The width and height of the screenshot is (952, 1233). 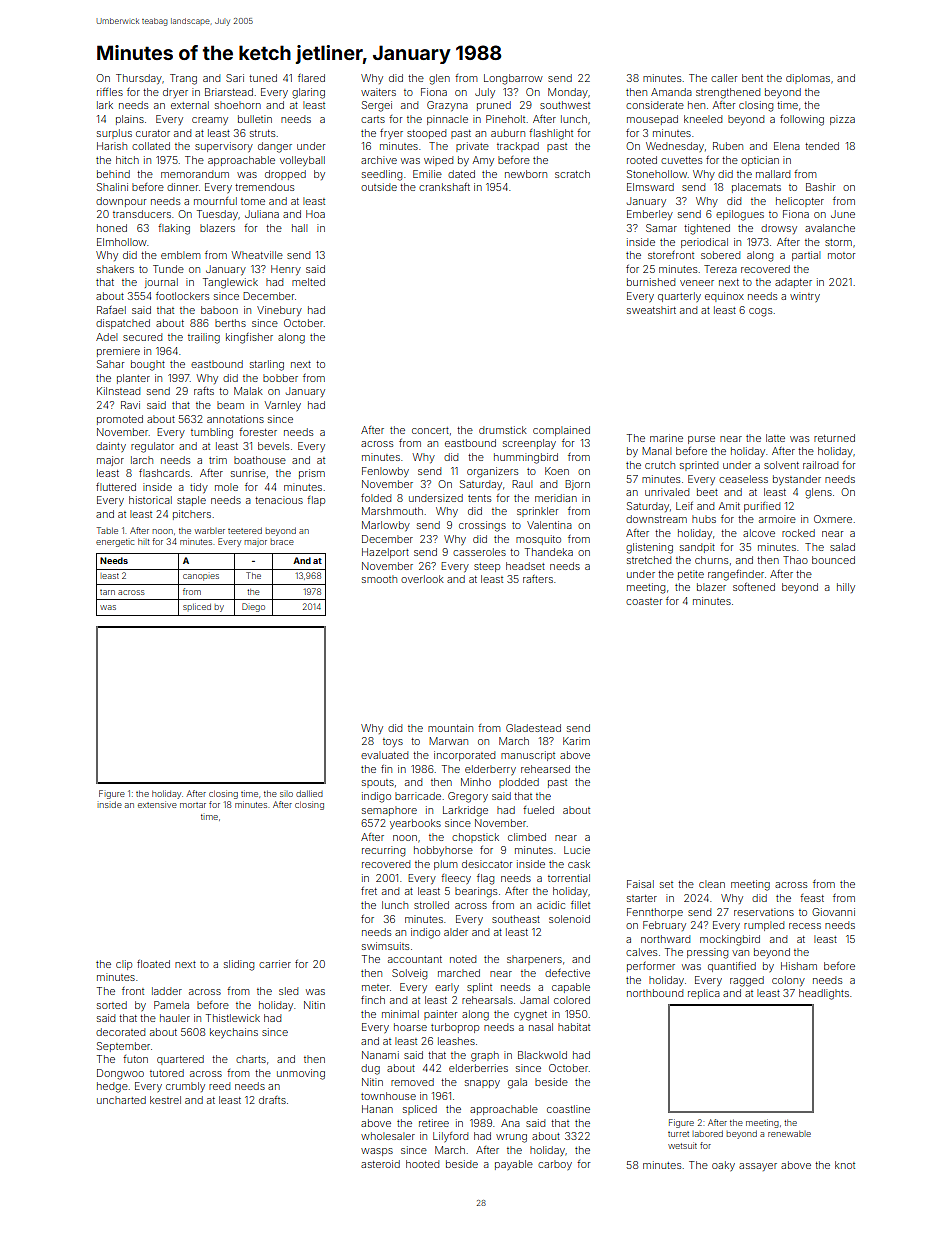 What do you see at coordinates (121, 1100) in the screenshot?
I see `uncharted` at bounding box center [121, 1100].
